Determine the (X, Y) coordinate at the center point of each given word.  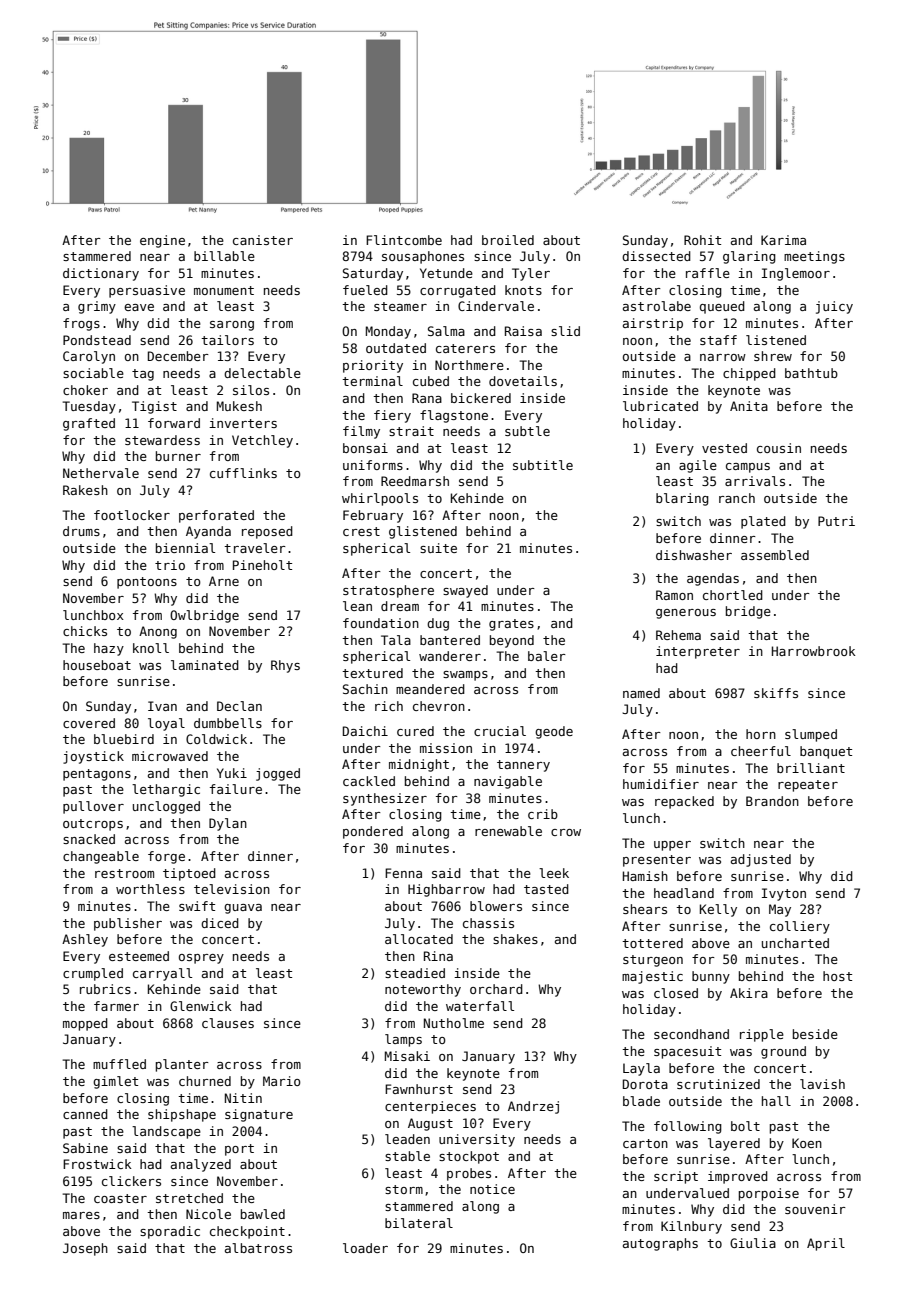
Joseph (85, 1249)
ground (783, 1052)
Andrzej (533, 1107)
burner (178, 456)
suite (438, 548)
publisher (128, 924)
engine (162, 241)
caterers (465, 348)
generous (686, 614)
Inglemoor (796, 274)
